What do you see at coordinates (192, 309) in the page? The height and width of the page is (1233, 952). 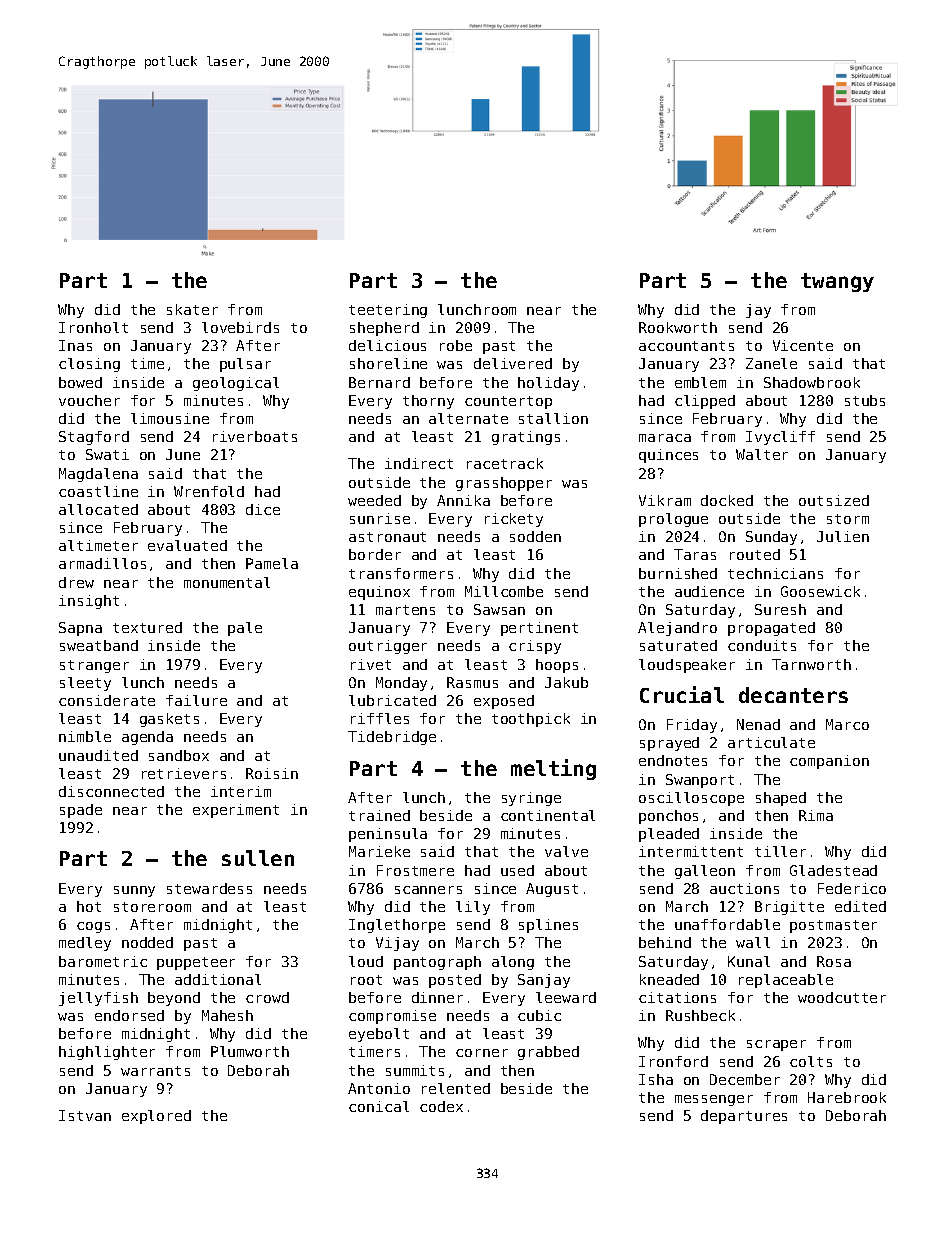 I see `skater` at bounding box center [192, 309].
